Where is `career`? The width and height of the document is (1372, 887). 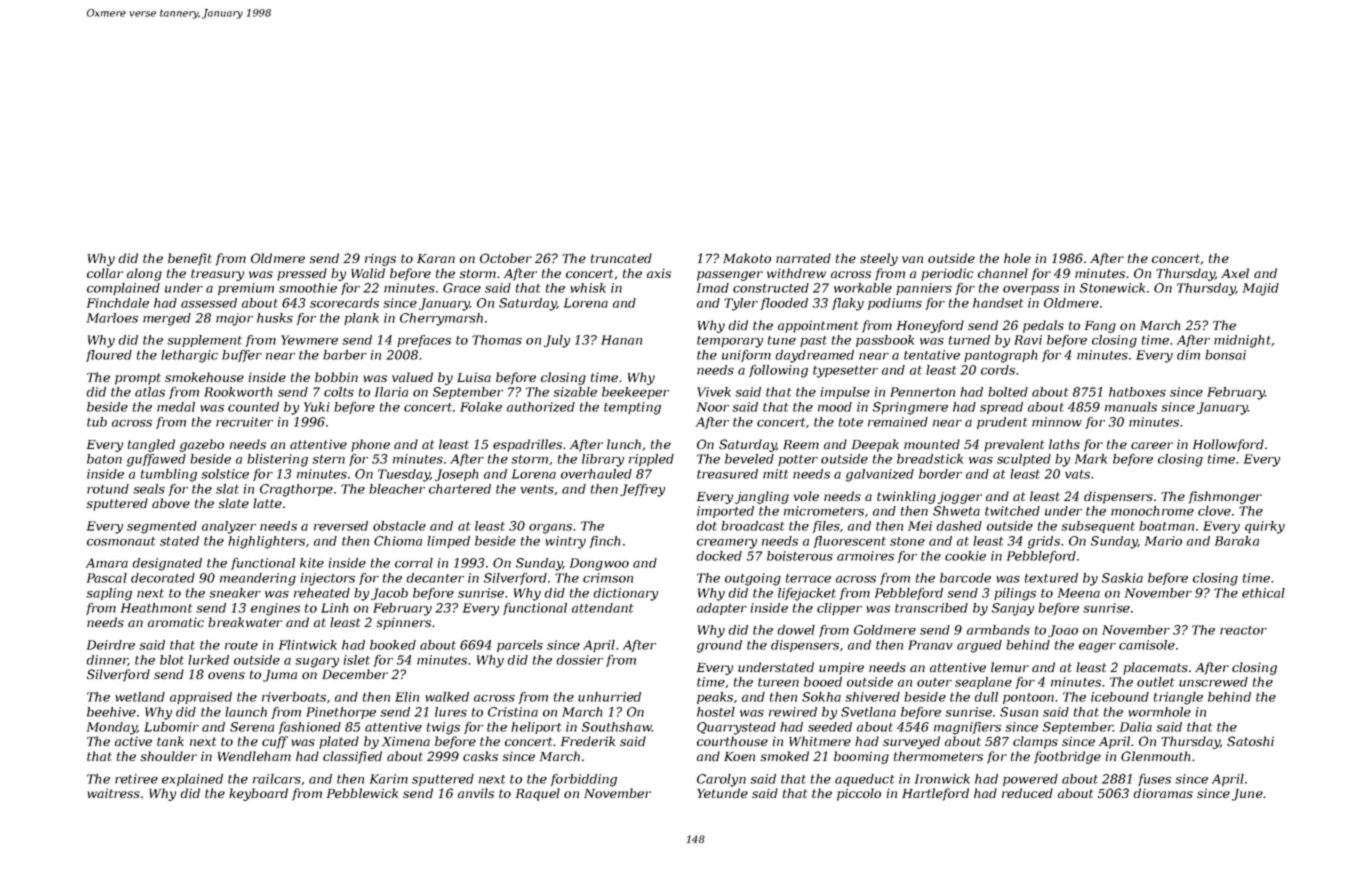 career is located at coordinates (1152, 445).
